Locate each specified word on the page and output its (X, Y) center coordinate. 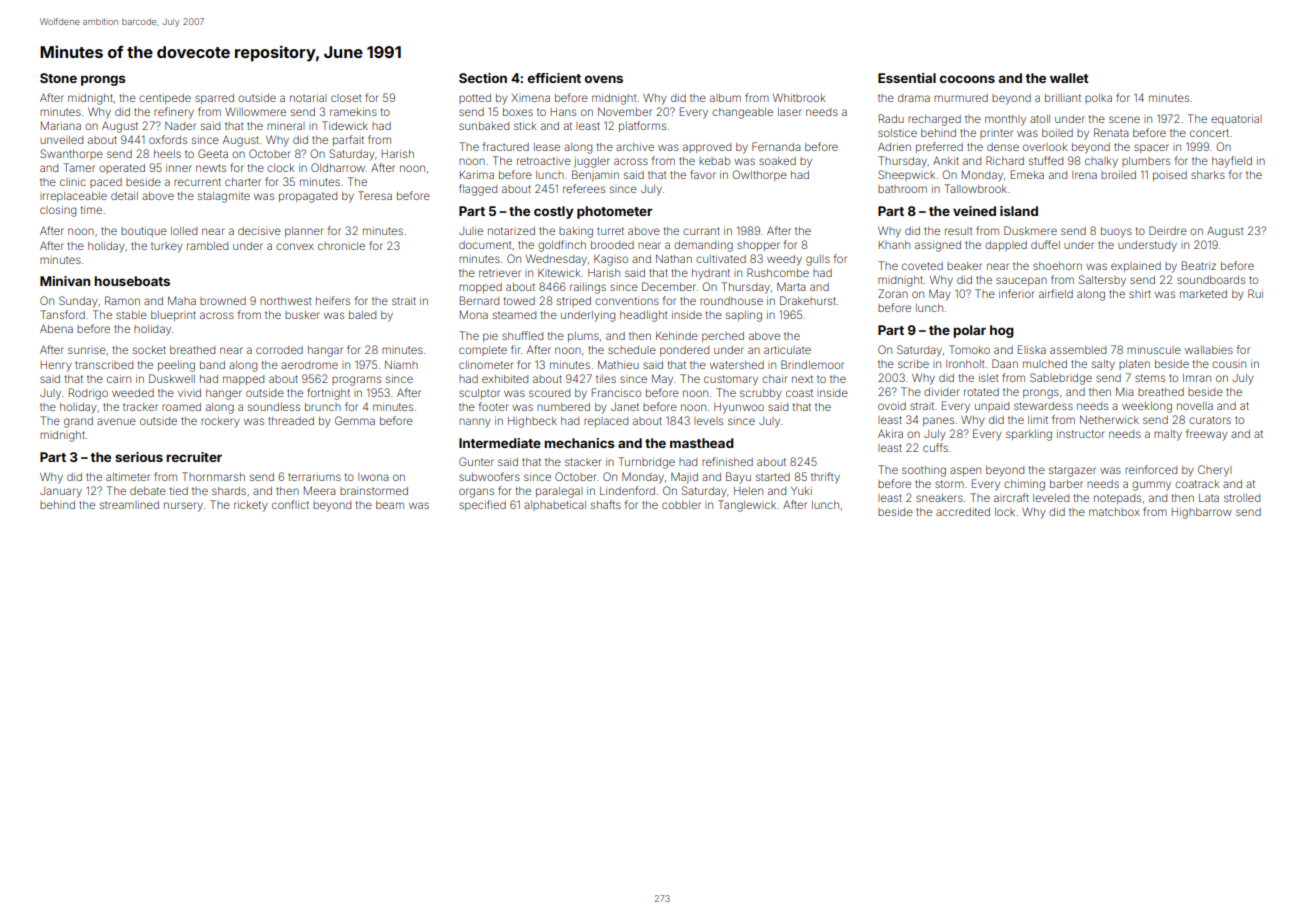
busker (302, 315)
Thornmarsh (213, 476)
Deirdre (1168, 230)
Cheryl (1215, 471)
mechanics (579, 443)
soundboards (1211, 280)
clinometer (486, 365)
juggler (592, 162)
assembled (1078, 350)
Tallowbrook (975, 188)
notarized (511, 231)
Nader (180, 126)
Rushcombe (778, 272)
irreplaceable (73, 197)
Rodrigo (88, 394)
